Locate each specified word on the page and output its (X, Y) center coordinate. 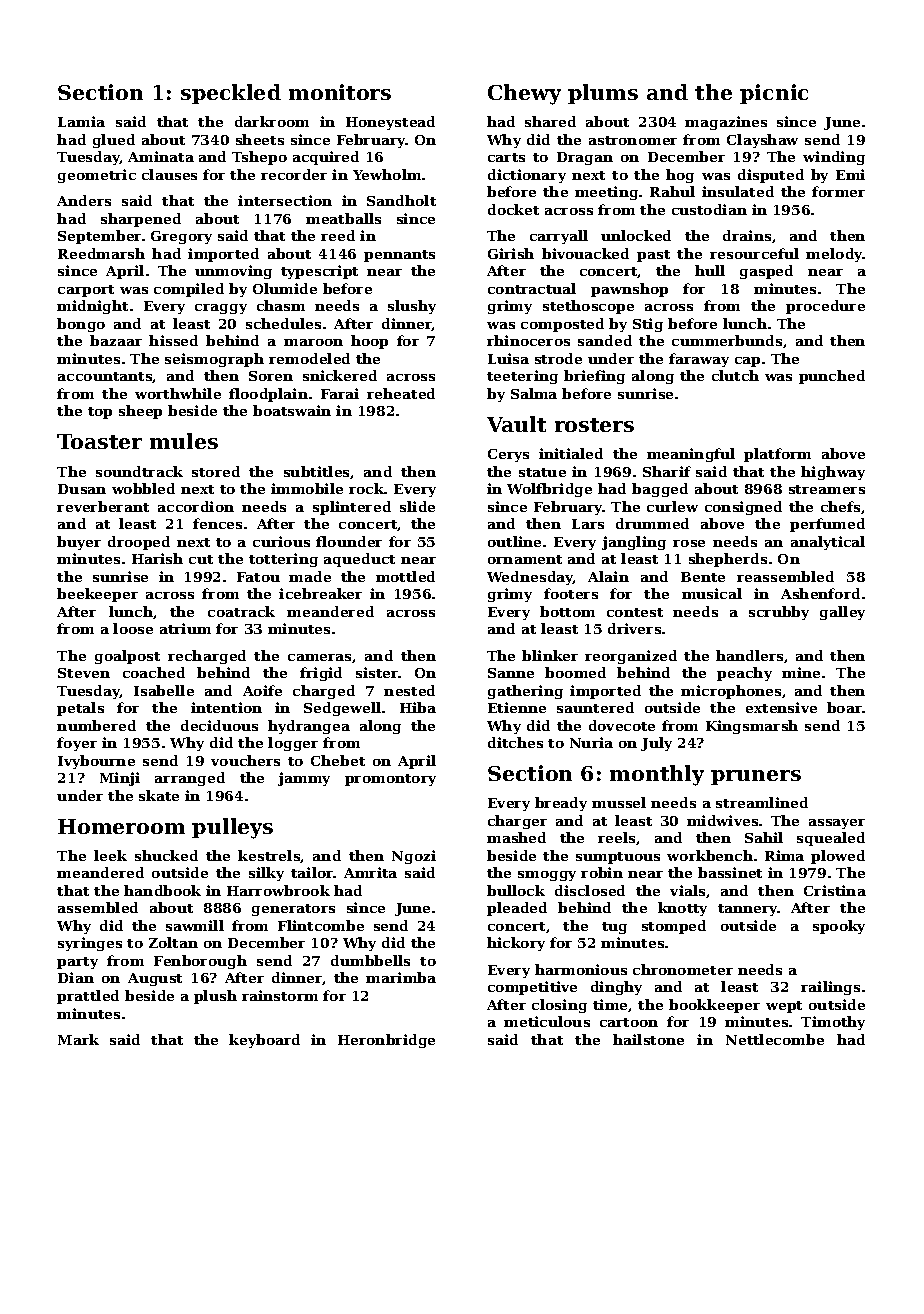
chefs (840, 506)
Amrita (370, 872)
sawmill (195, 925)
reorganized (631, 657)
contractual (532, 288)
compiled (189, 290)
